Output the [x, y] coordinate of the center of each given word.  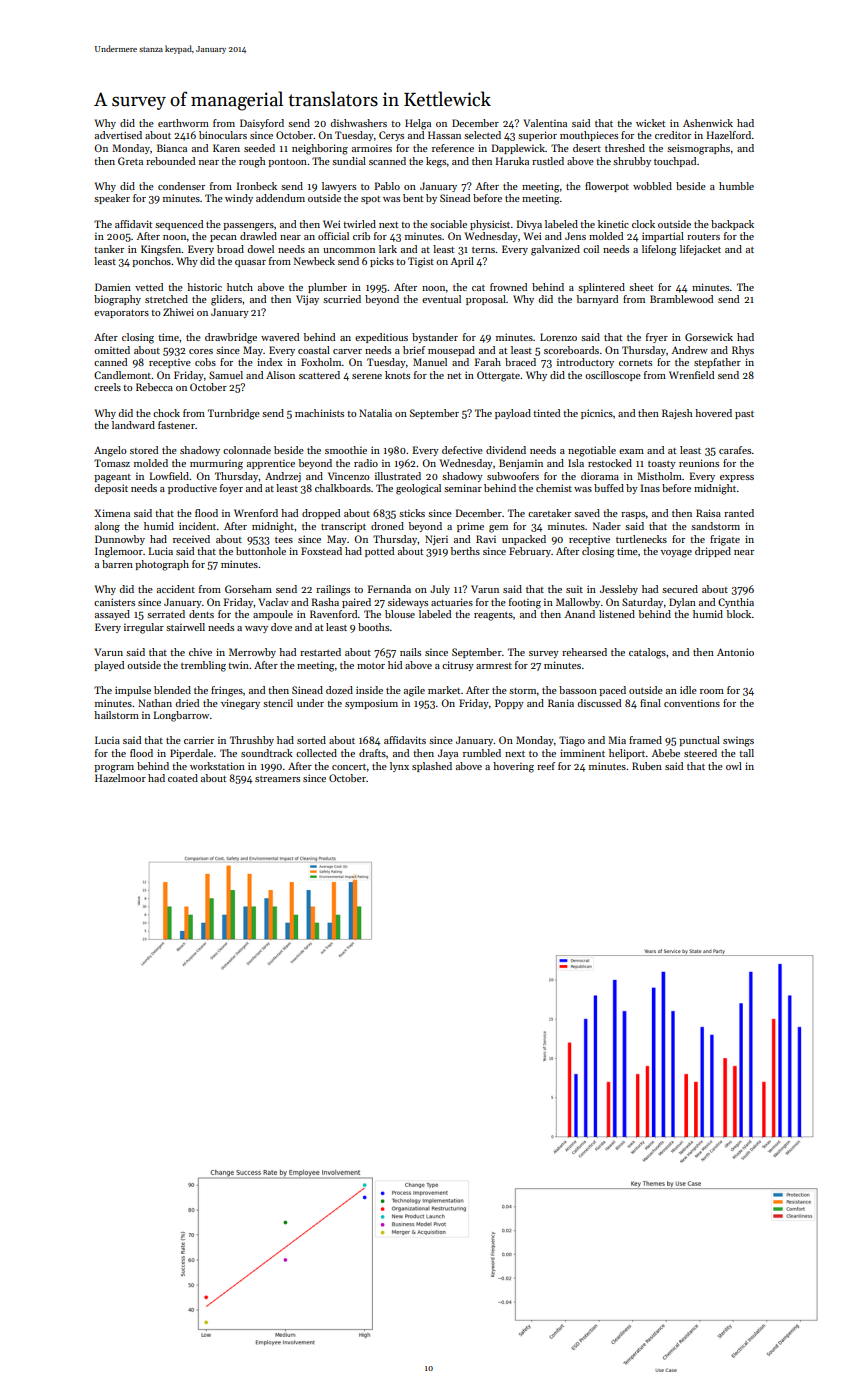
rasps [633, 515]
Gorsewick [709, 337]
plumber [327, 288]
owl [734, 766]
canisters [114, 602]
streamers [277, 779]
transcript [343, 527]
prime [470, 527]
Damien [113, 287]
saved [587, 513]
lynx [399, 767]
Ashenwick [708, 123]
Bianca [172, 148]
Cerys [391, 136]
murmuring [216, 464]
